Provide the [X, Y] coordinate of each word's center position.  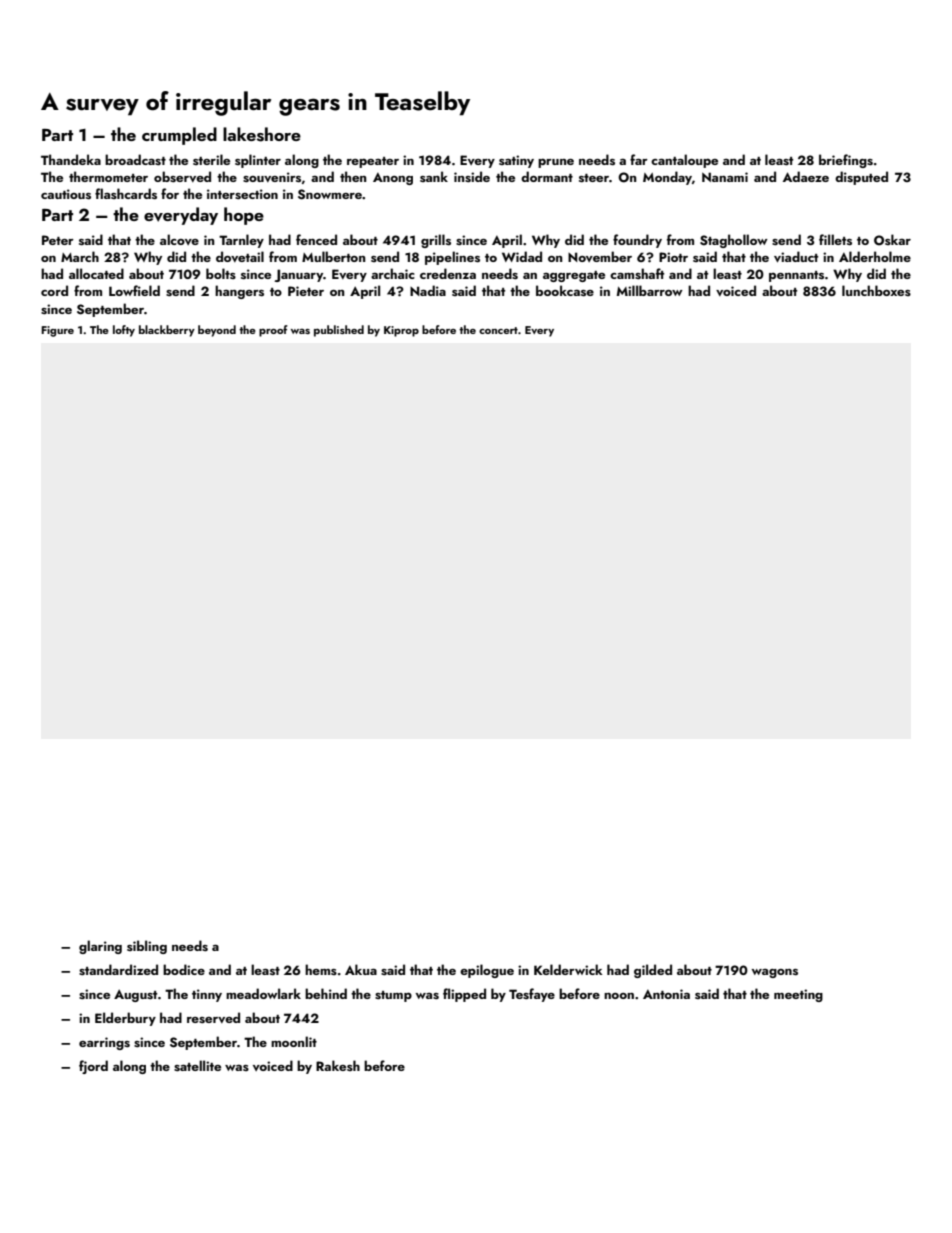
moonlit [294, 1041]
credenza [448, 273]
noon [619, 996]
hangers [239, 292]
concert [498, 330]
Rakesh [338, 1065]
